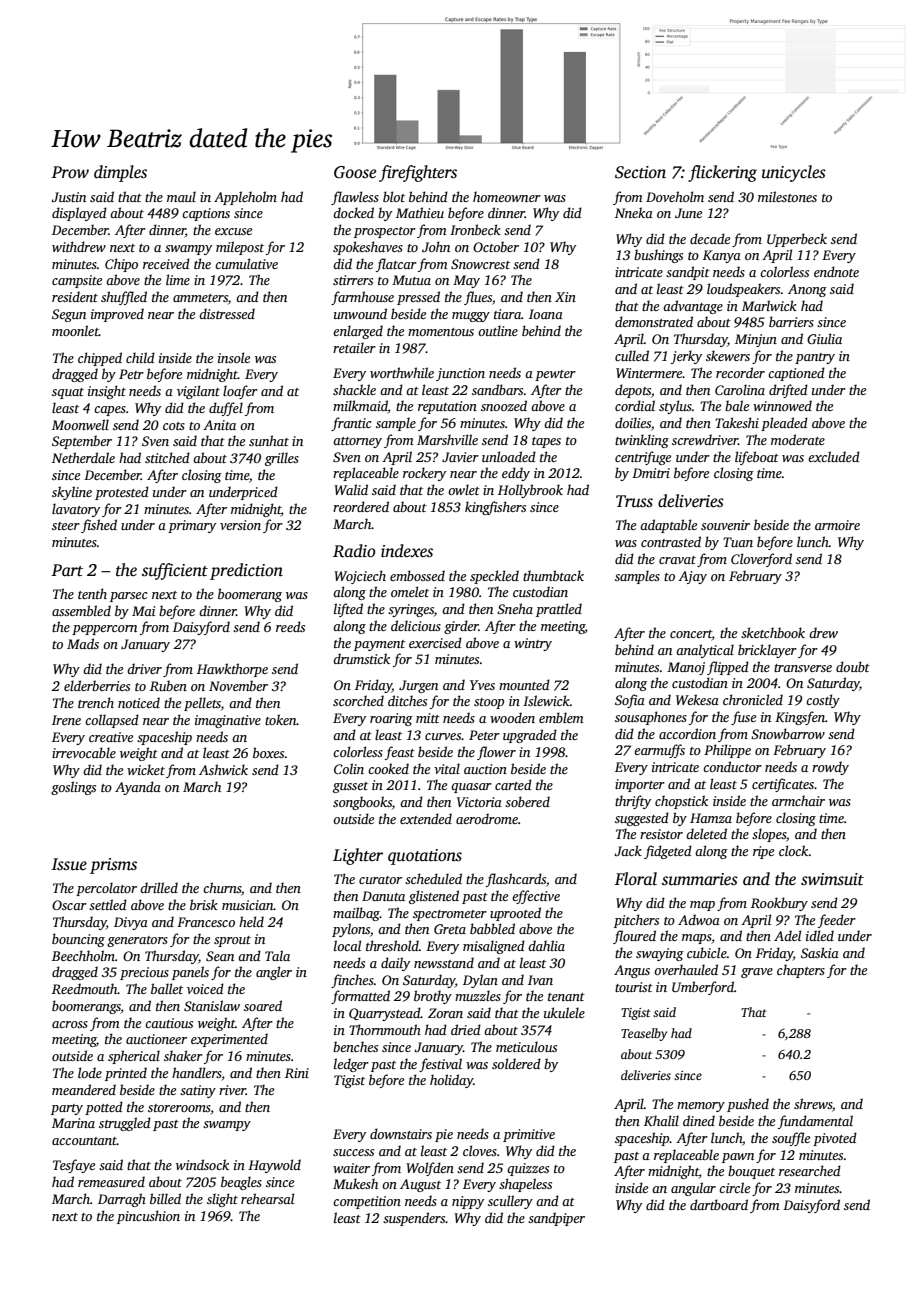  I want to click on unicycles, so click(794, 173).
